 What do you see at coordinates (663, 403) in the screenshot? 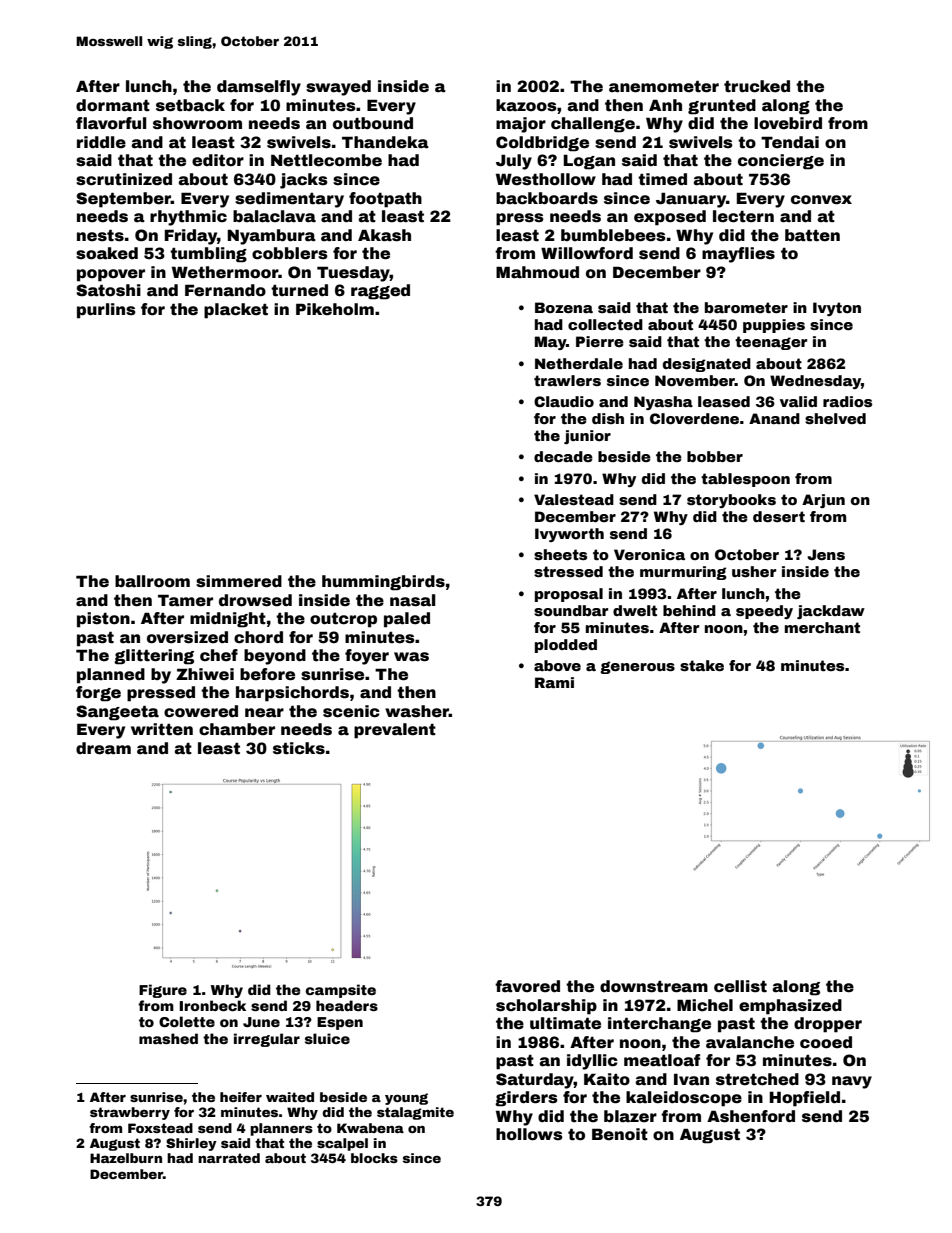
I see `Nyasha` at bounding box center [663, 403].
